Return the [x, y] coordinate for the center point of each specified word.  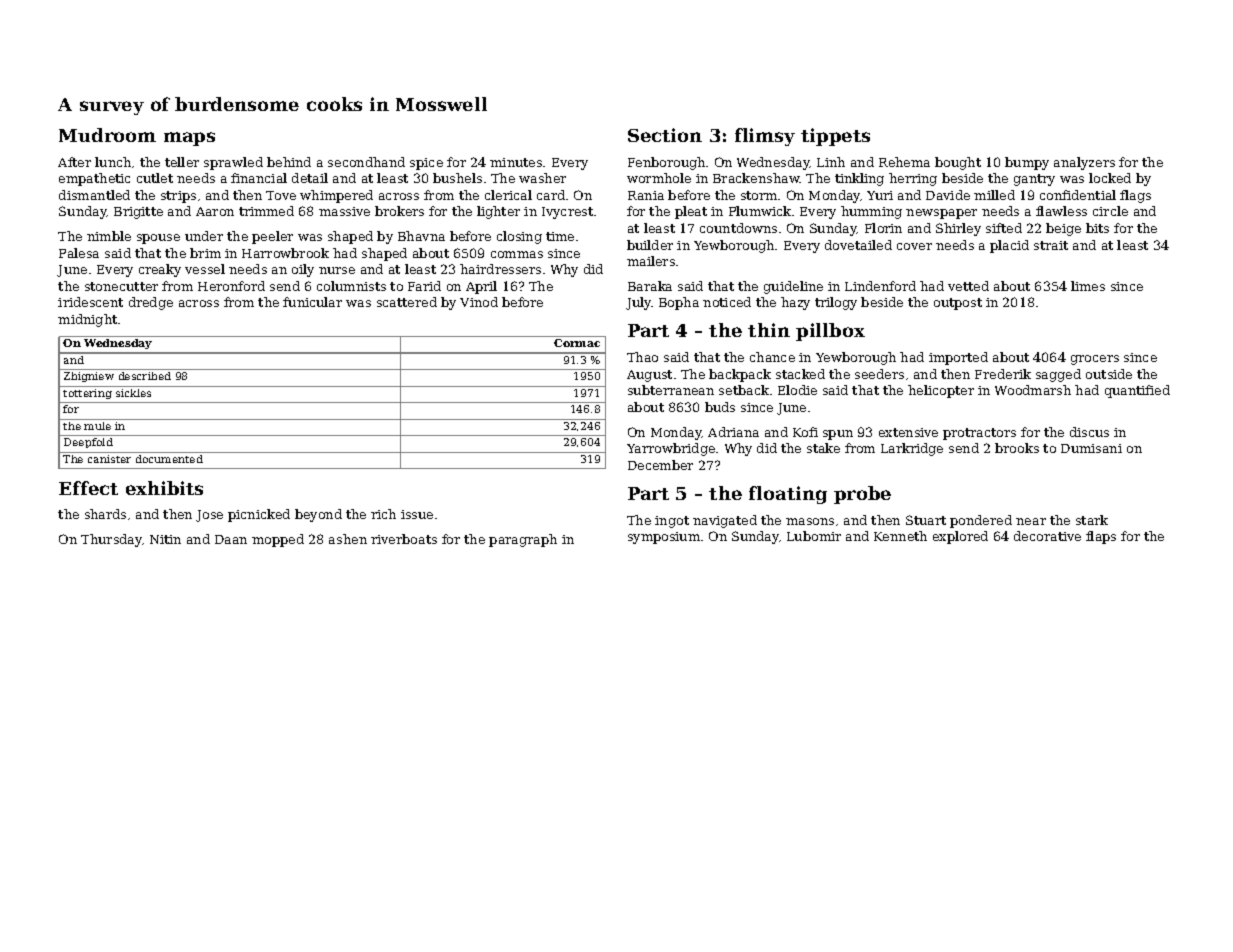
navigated [725, 521]
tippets [835, 137]
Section [665, 135]
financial [259, 178]
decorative [1047, 536]
